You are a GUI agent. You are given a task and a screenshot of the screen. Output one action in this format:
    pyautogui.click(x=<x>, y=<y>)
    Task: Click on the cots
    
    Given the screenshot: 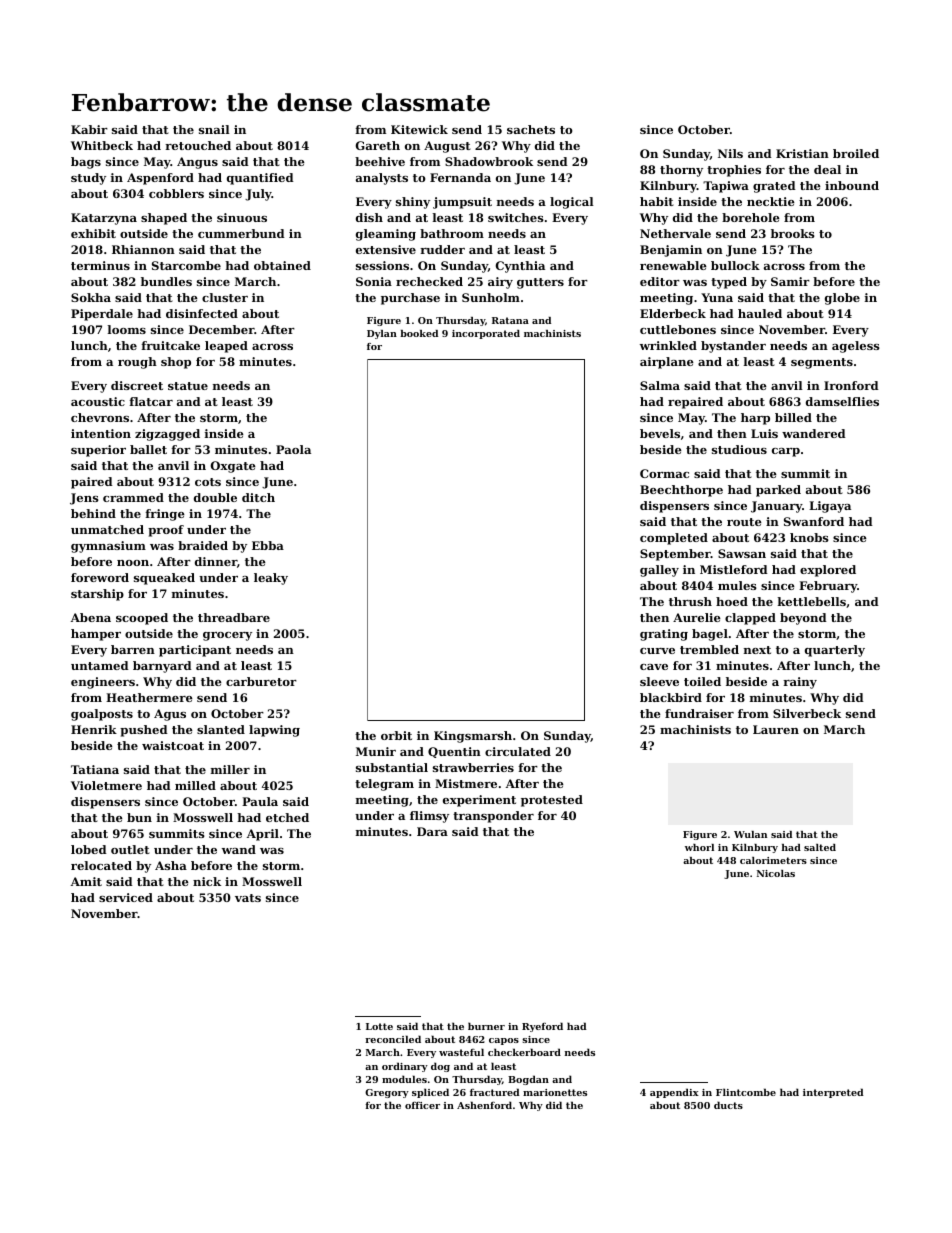 What is the action you would take?
    pyautogui.click(x=208, y=482)
